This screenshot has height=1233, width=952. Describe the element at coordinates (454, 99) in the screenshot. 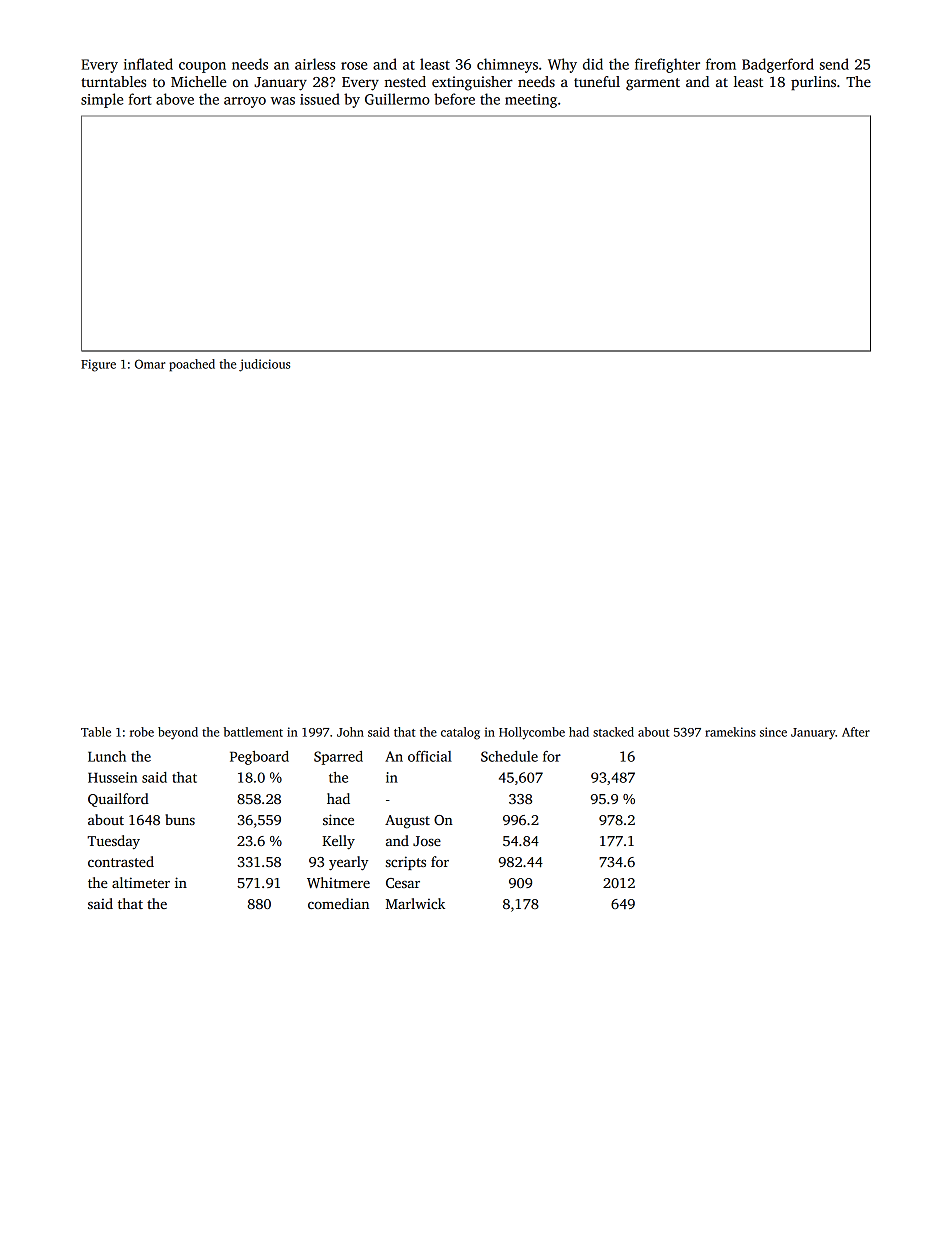

I see `before` at that location.
